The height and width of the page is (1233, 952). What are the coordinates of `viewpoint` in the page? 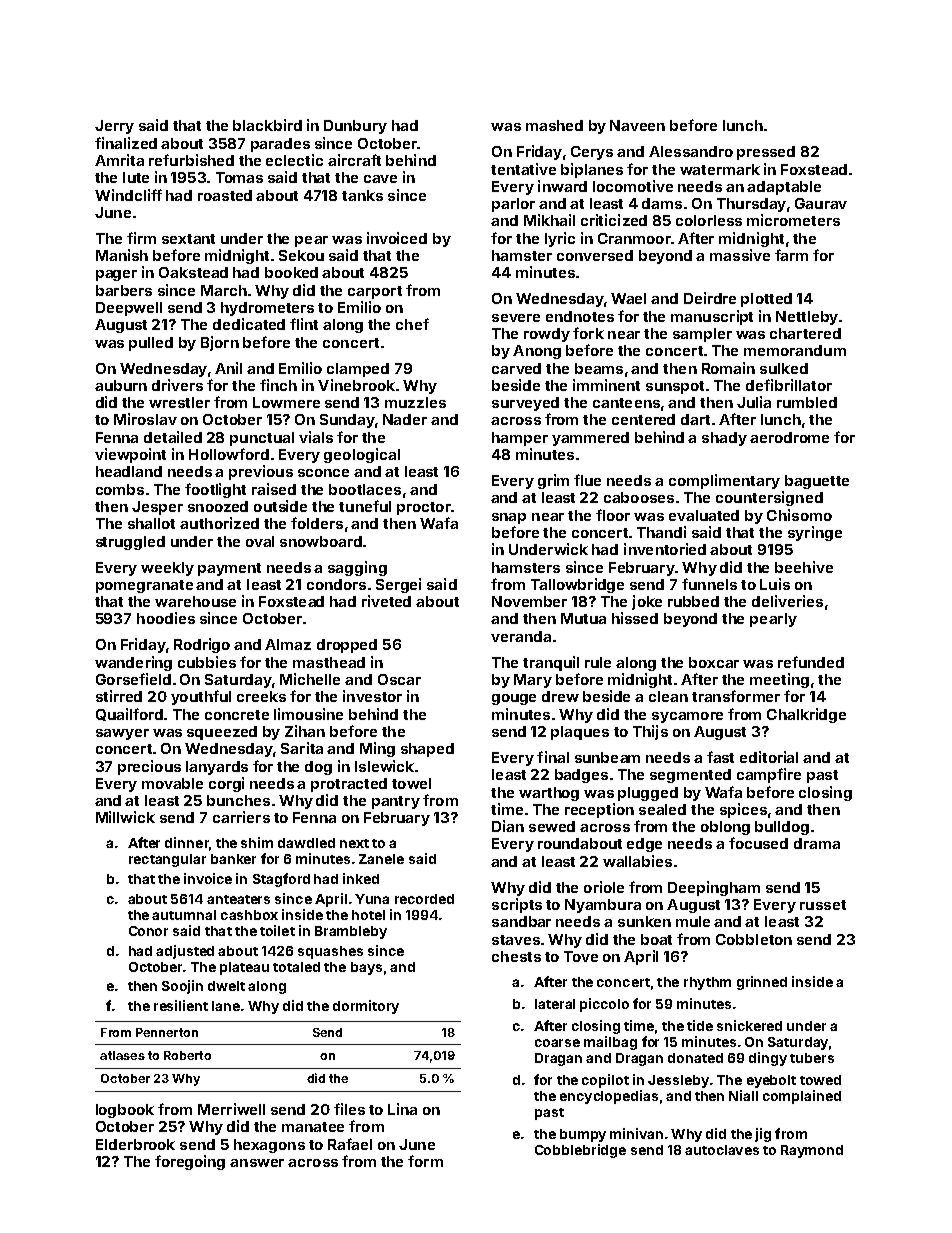 It's located at (130, 455).
